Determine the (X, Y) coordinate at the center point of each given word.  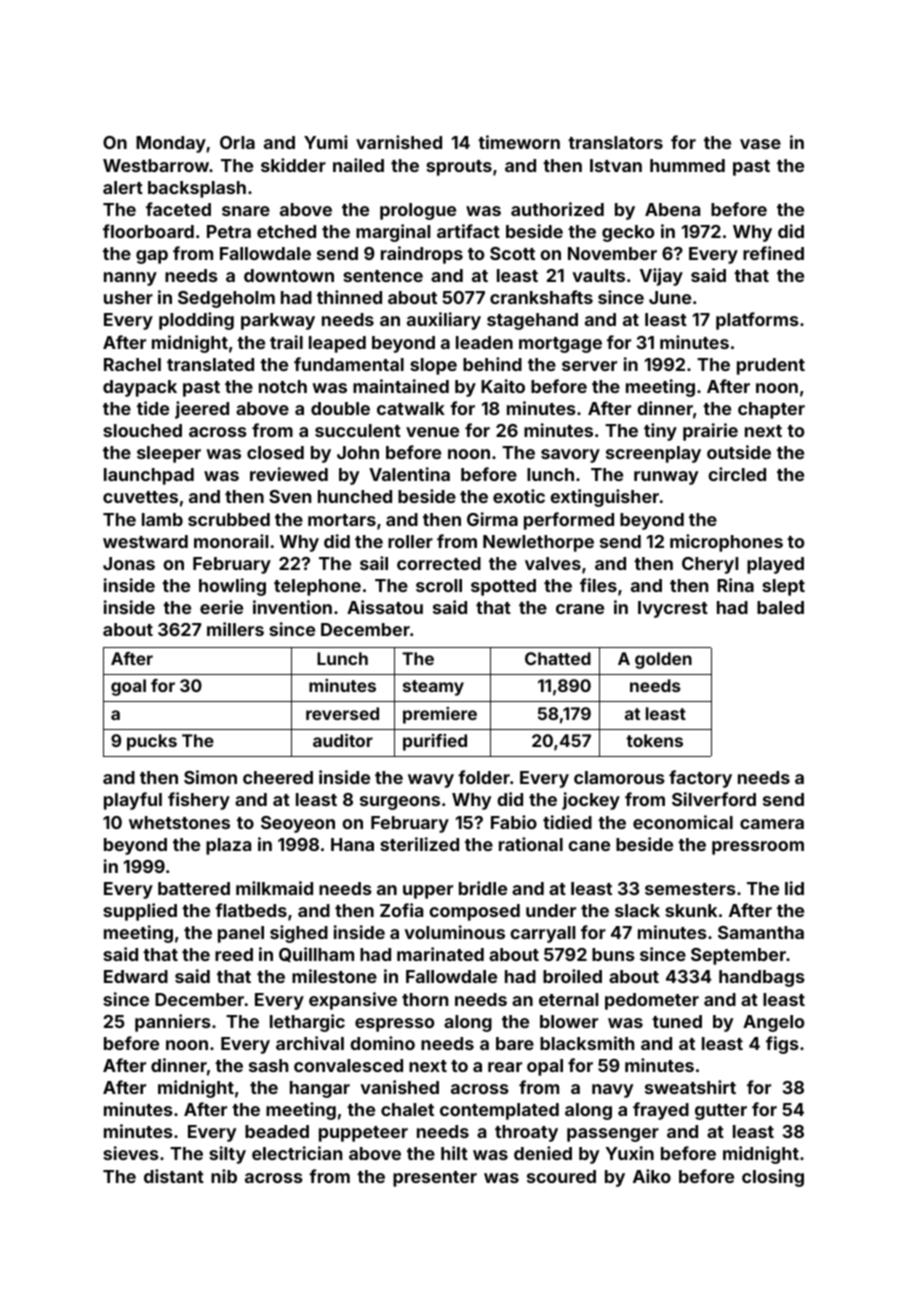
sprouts (459, 168)
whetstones (179, 822)
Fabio (514, 822)
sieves (131, 1153)
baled (780, 607)
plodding (196, 321)
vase (760, 144)
